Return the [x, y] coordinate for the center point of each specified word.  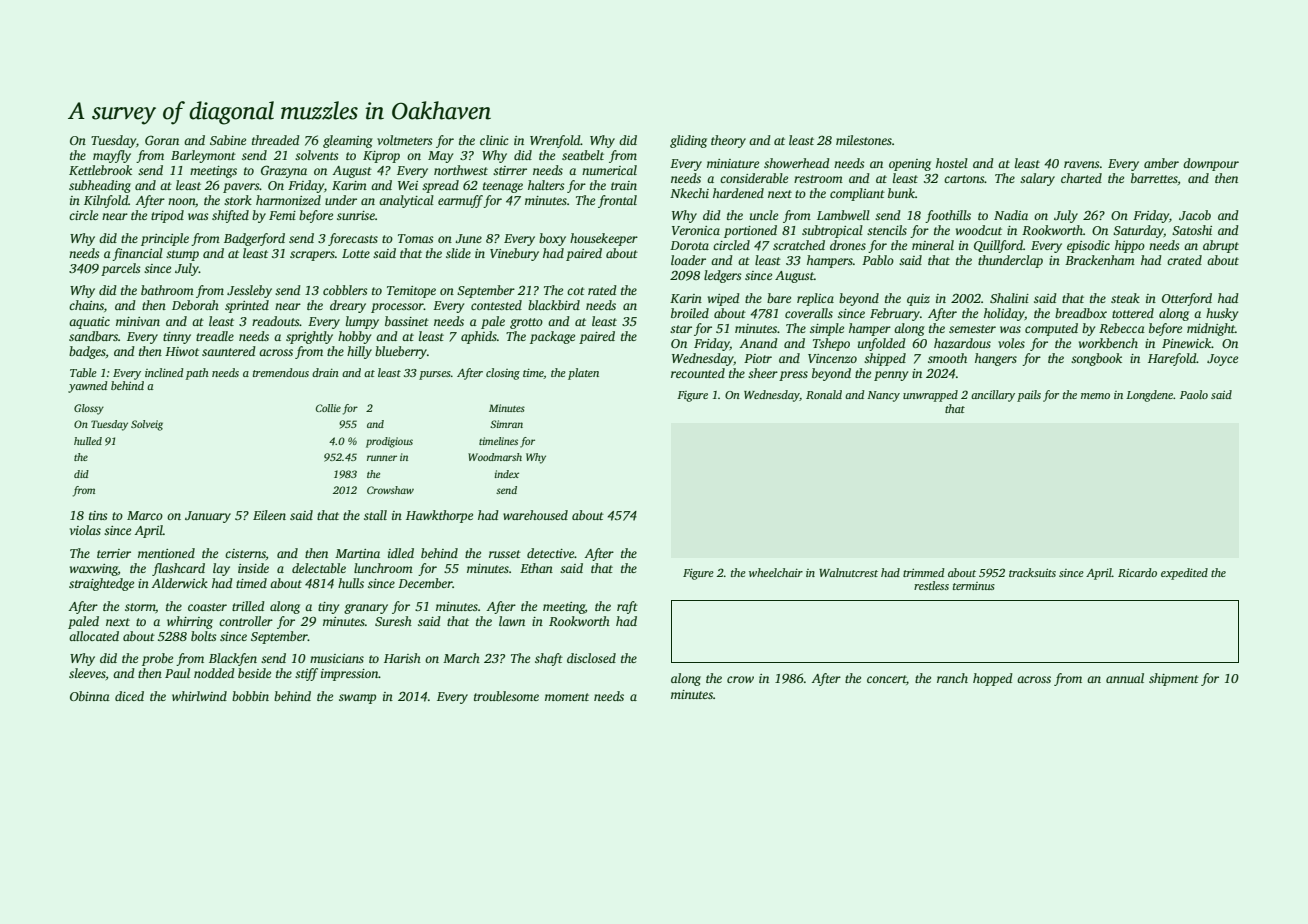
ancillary [993, 396]
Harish [402, 658]
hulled [88, 441]
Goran [162, 140]
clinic [494, 140]
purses [435, 375]
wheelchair [776, 572]
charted [1081, 178]
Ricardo [1137, 572]
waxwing [94, 570]
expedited [1184, 574]
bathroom [167, 290]
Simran [506, 424]
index [507, 474]
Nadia [1011, 215]
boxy [552, 239]
